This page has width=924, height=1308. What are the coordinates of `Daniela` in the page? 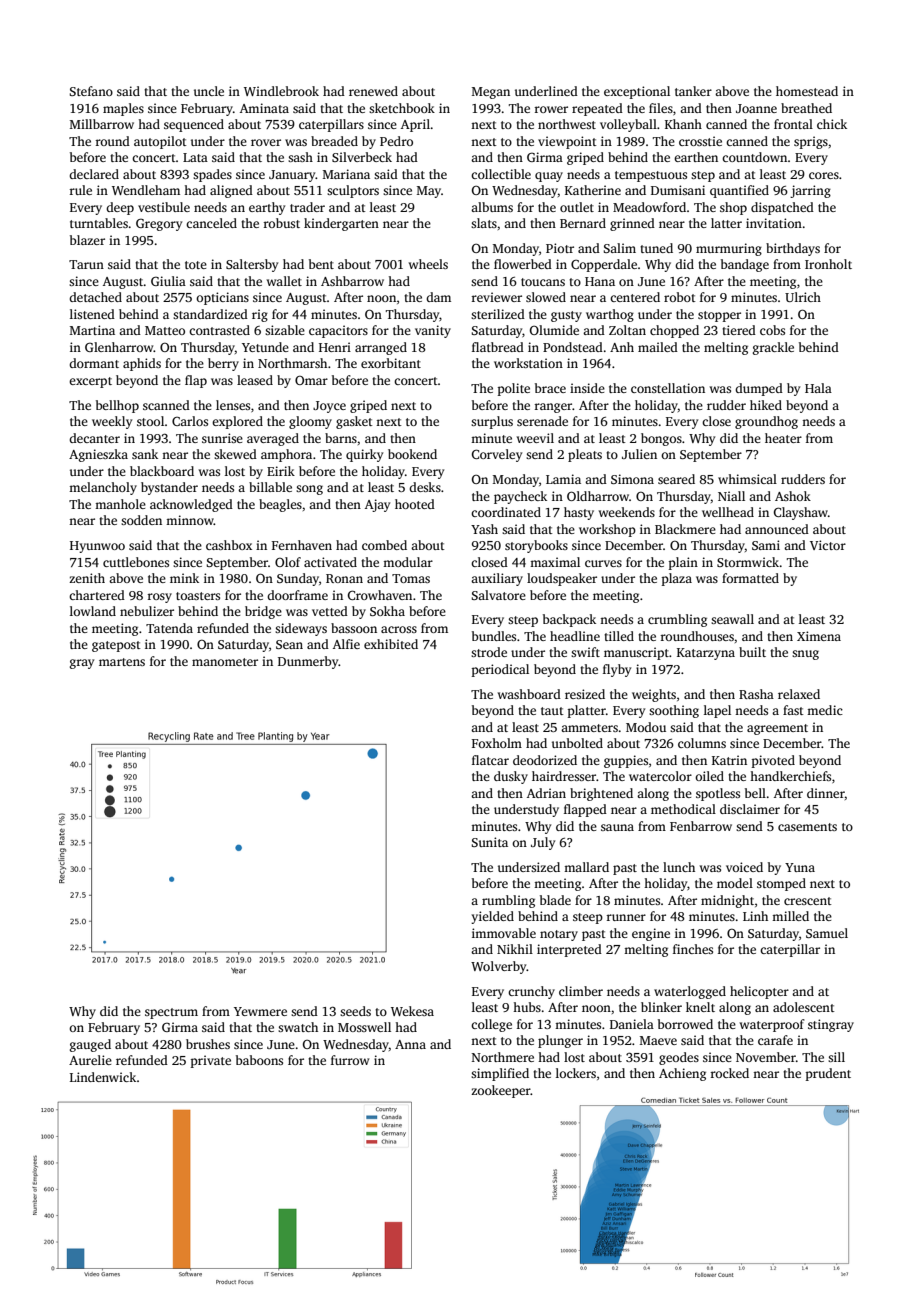 It's located at (632, 1024).
